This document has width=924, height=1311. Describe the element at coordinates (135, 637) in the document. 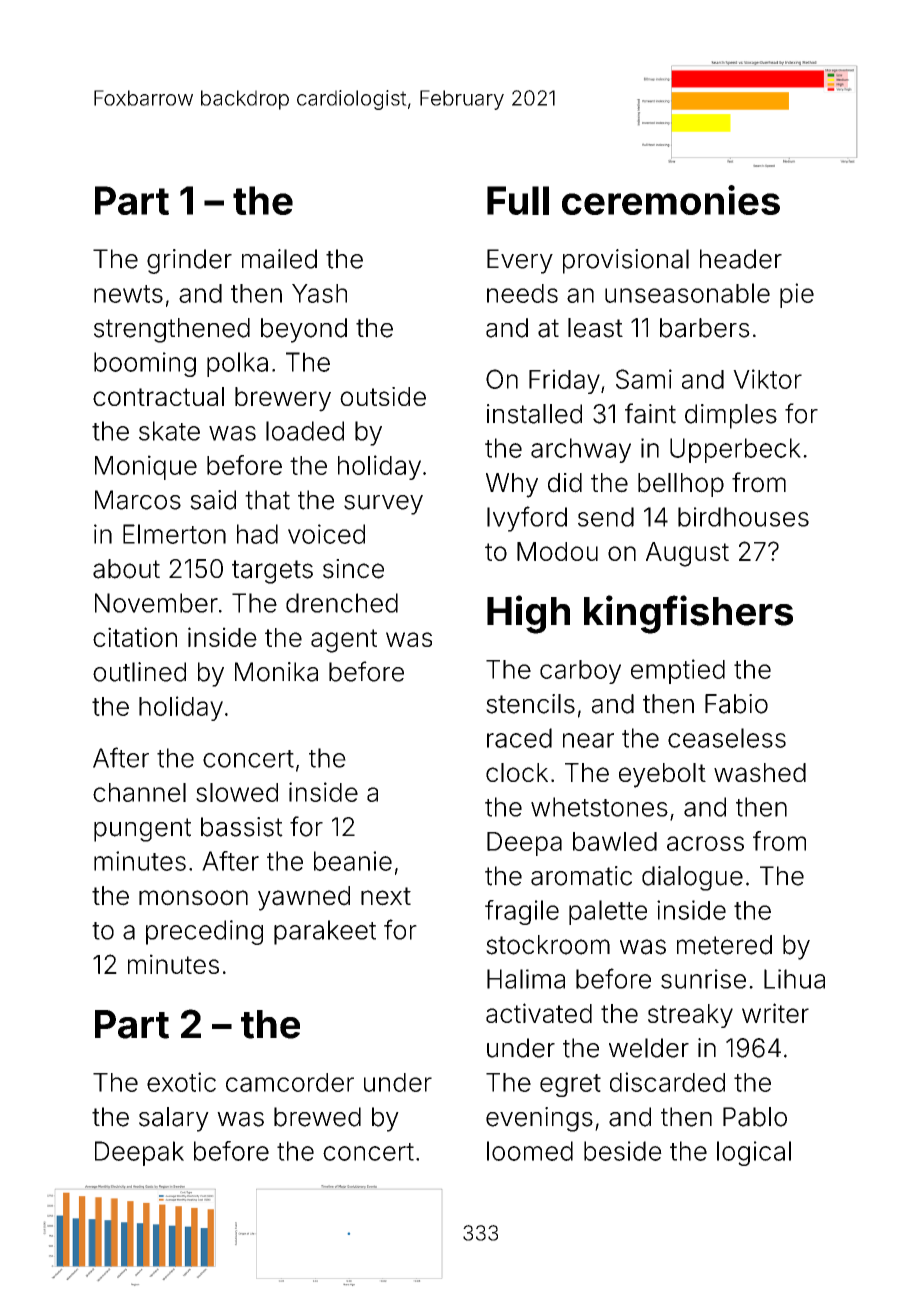

I see `citation` at that location.
